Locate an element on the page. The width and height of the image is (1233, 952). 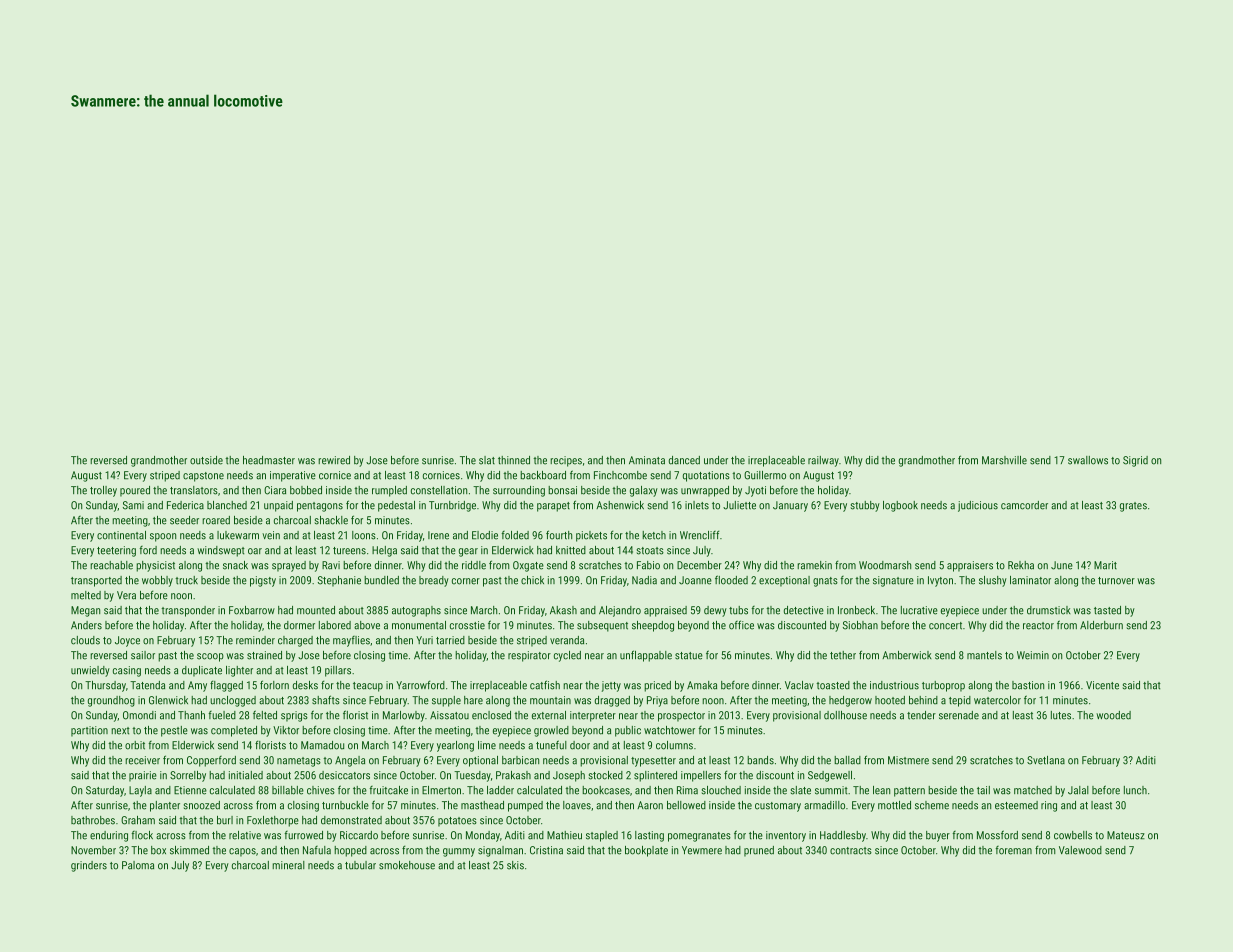
skis is located at coordinates (515, 865).
